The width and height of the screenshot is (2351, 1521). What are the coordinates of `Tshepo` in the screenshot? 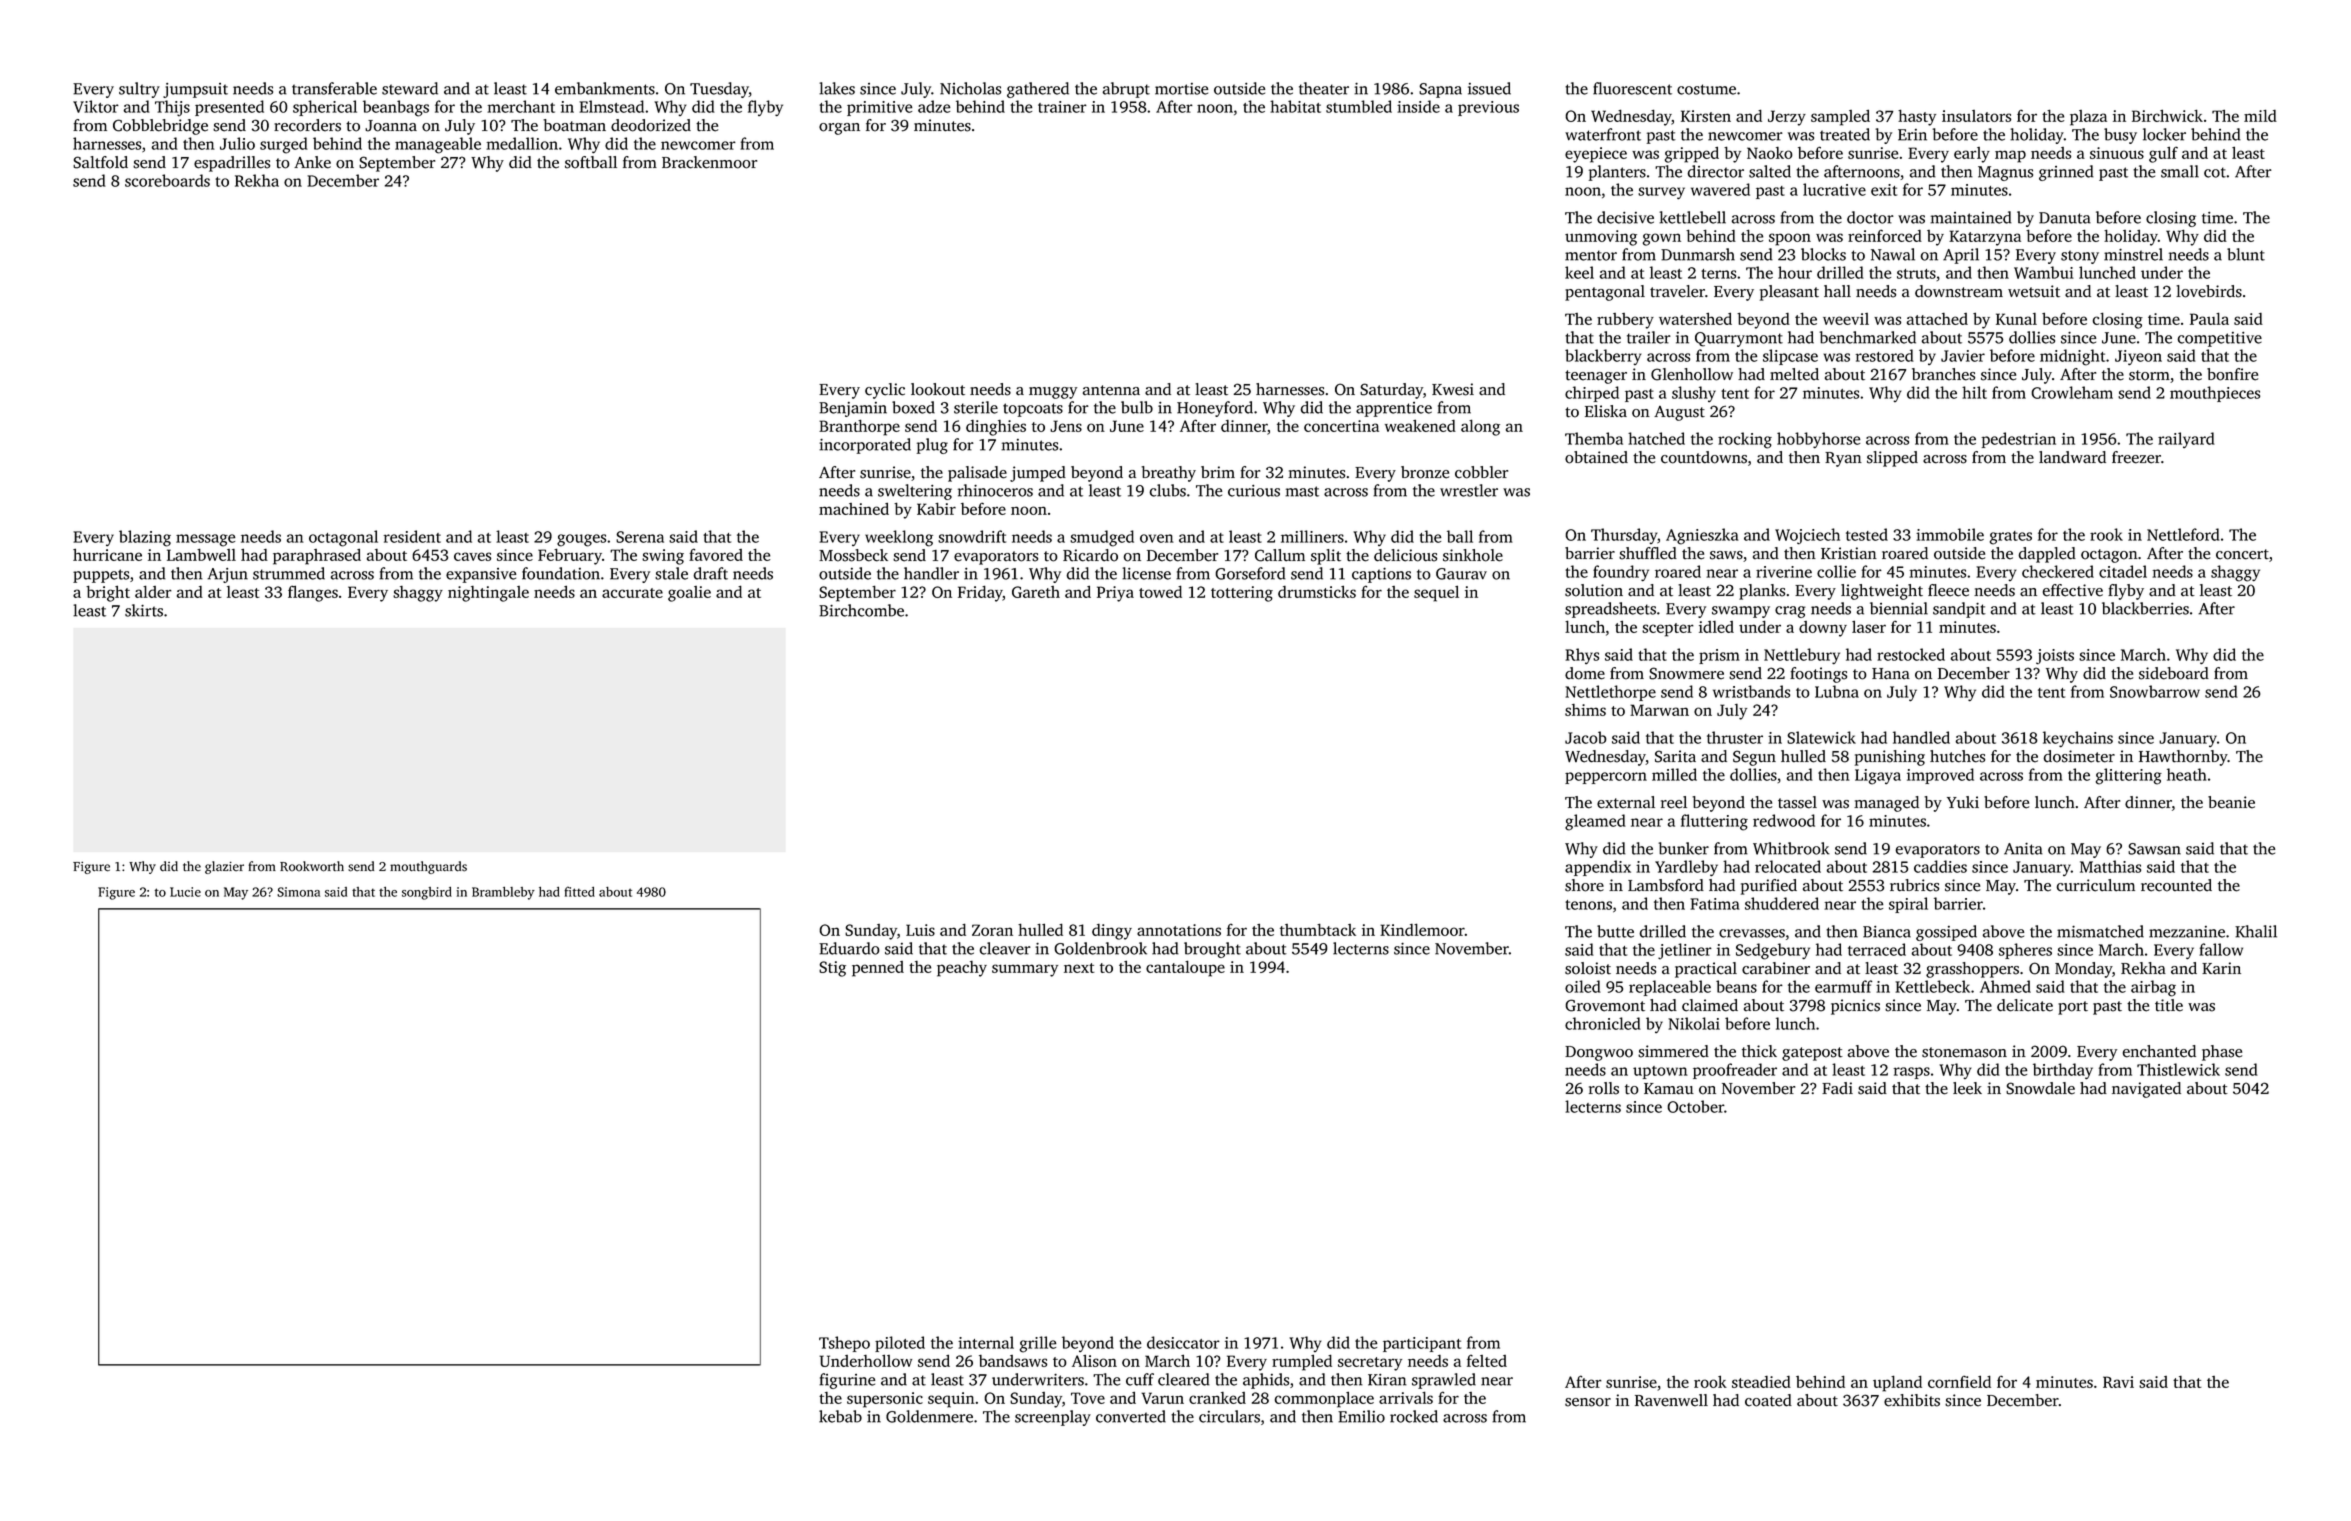 It's located at (844, 1344).
